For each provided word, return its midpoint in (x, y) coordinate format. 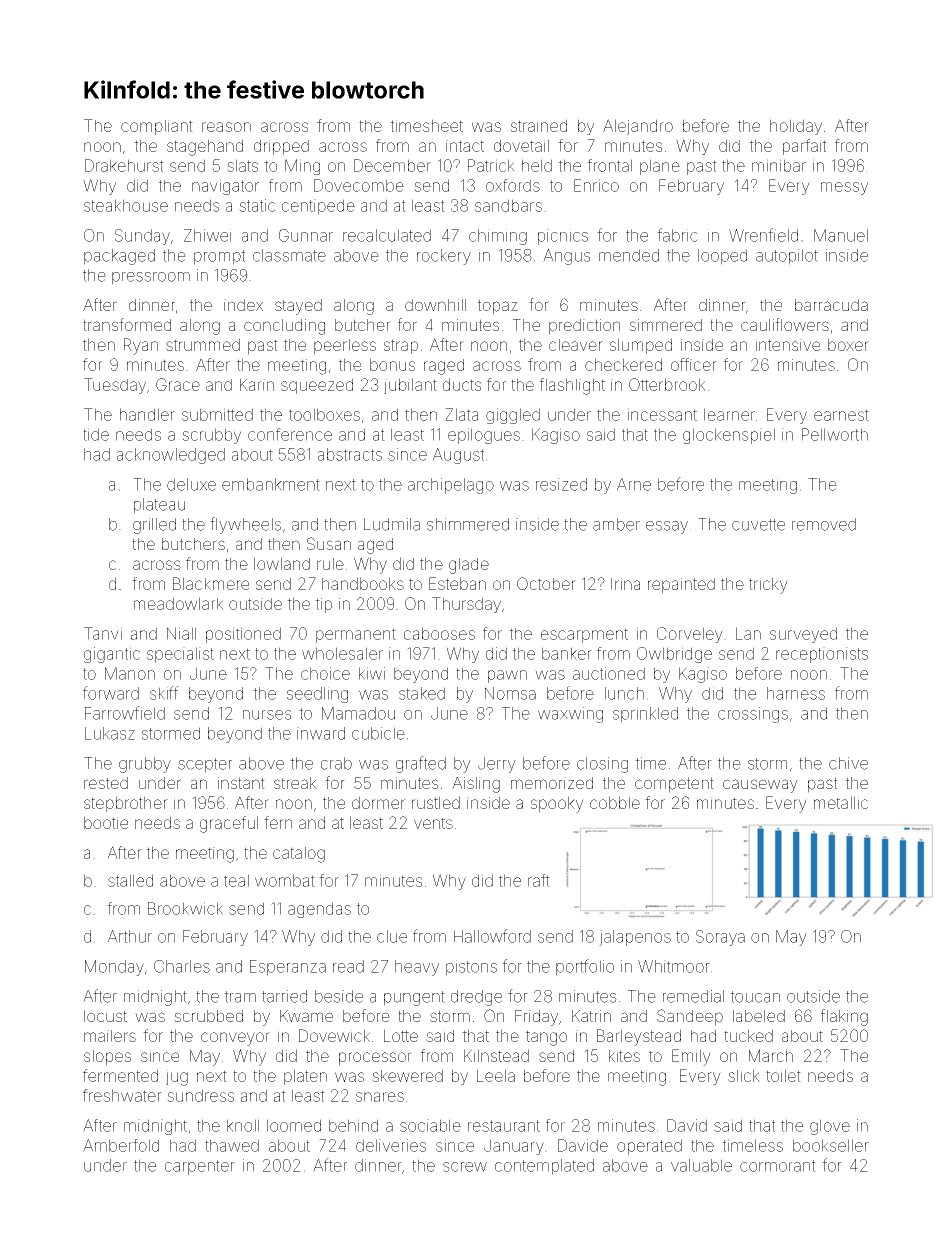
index (243, 305)
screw (465, 1167)
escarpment (584, 635)
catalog (299, 855)
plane (660, 167)
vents (433, 823)
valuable (701, 1165)
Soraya (720, 938)
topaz (498, 307)
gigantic (112, 655)
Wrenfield (763, 235)
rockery (444, 257)
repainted (681, 586)
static (257, 205)
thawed (232, 1145)
